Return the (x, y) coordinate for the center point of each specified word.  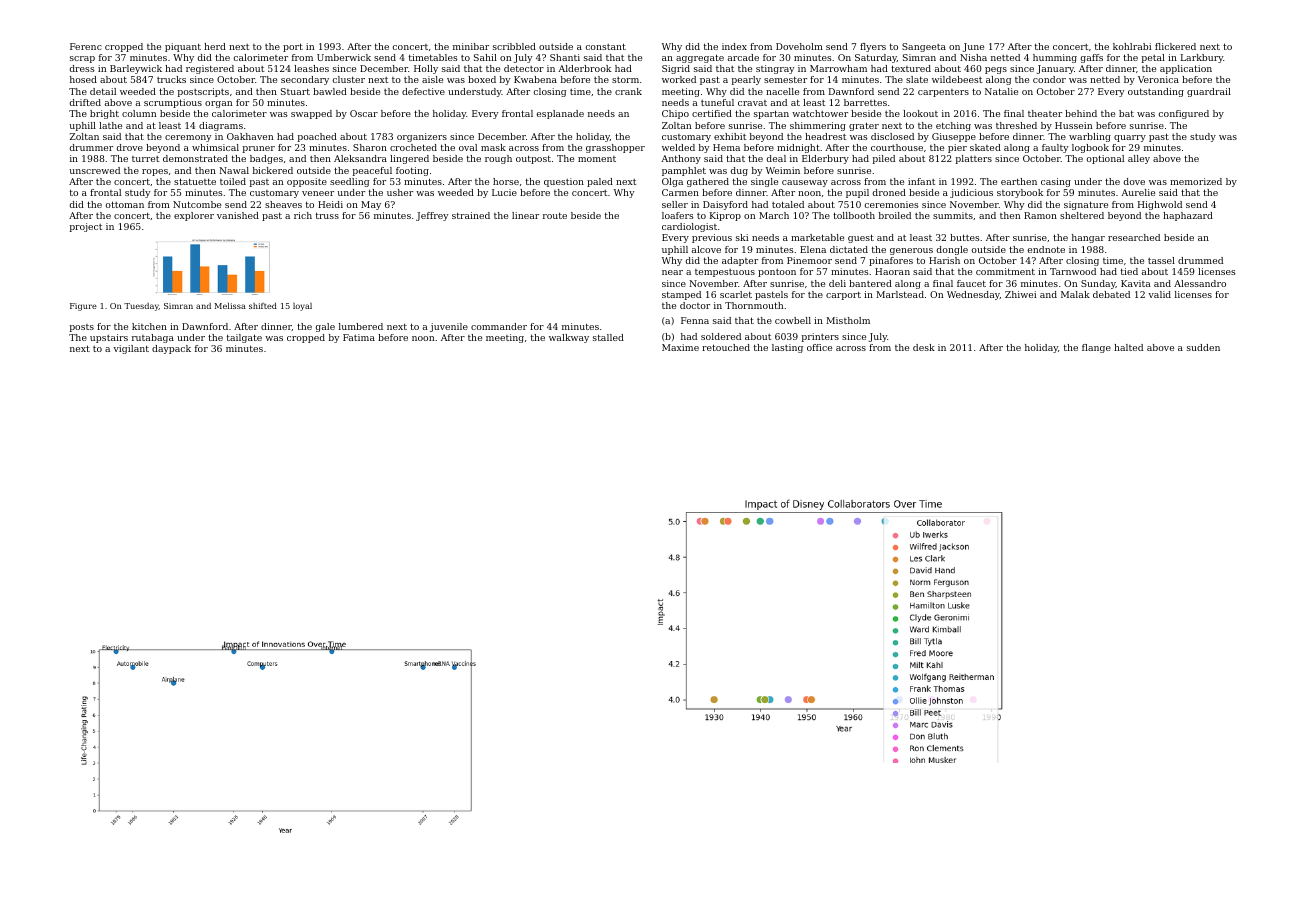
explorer (194, 216)
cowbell (793, 320)
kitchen (149, 326)
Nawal (234, 170)
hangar (1088, 238)
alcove (706, 249)
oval (468, 147)
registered (210, 69)
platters (974, 159)
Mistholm (848, 320)
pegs (996, 70)
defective (423, 91)
